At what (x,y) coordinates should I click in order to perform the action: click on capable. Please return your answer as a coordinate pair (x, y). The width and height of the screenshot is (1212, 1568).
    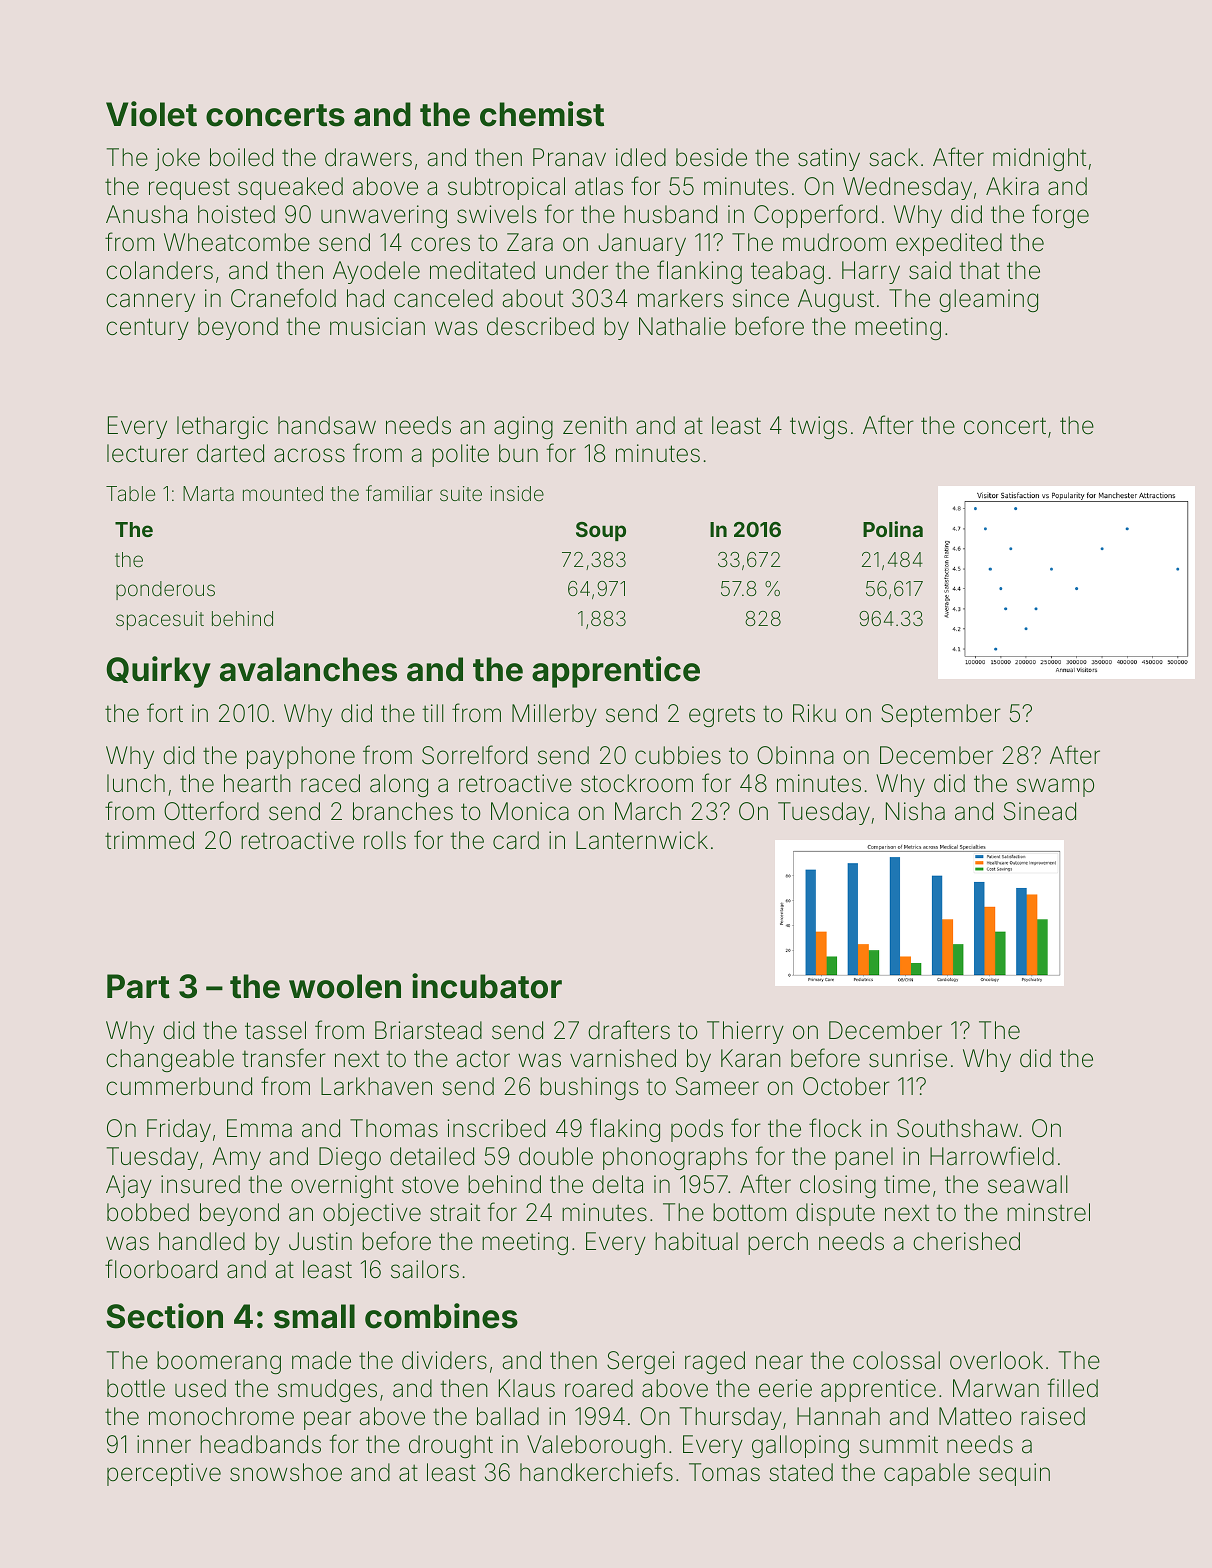
    Looking at the image, I should click on (927, 1474).
